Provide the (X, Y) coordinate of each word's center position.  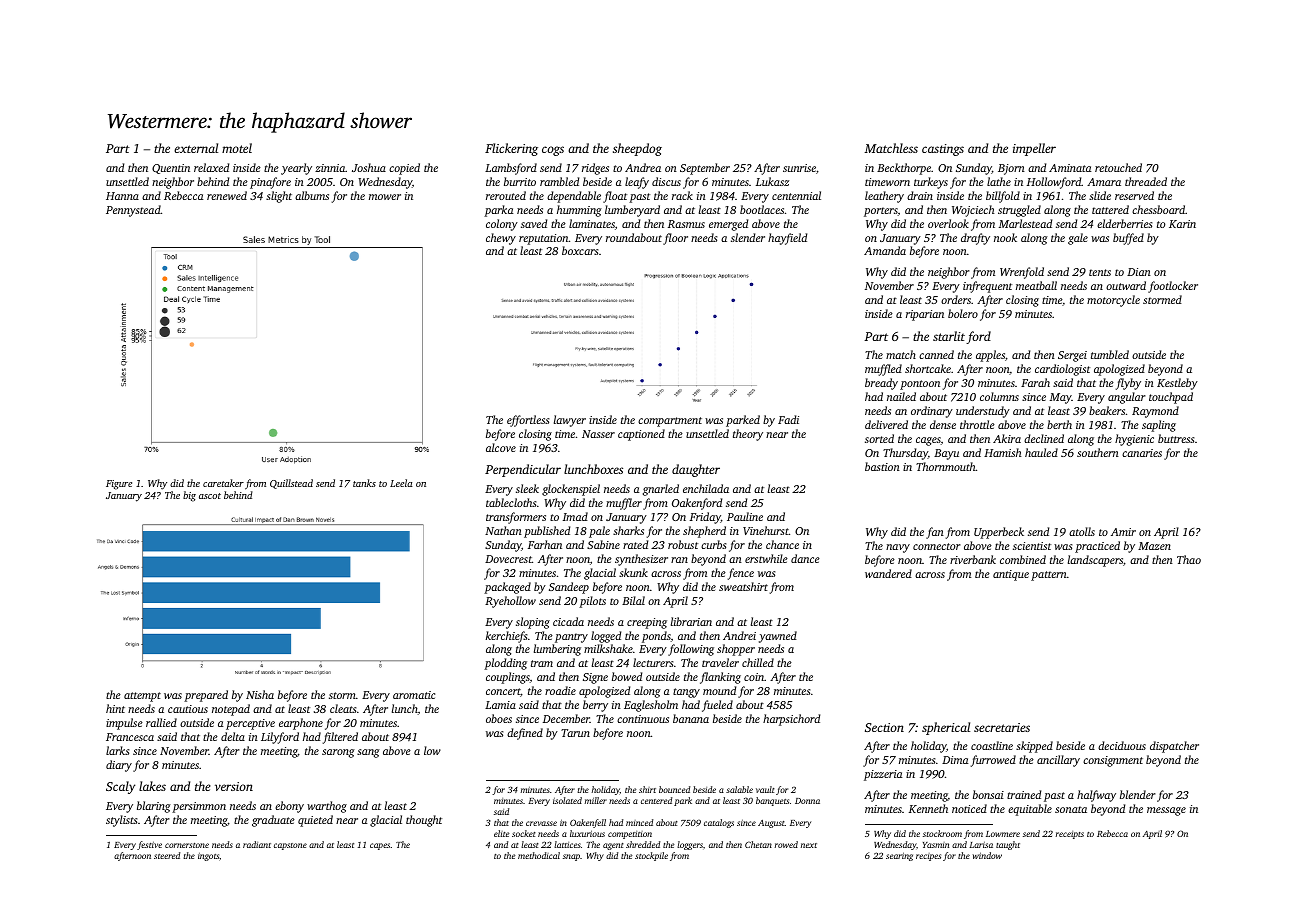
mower (385, 197)
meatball (1036, 285)
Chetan (758, 844)
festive (149, 845)
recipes (928, 857)
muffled (883, 370)
